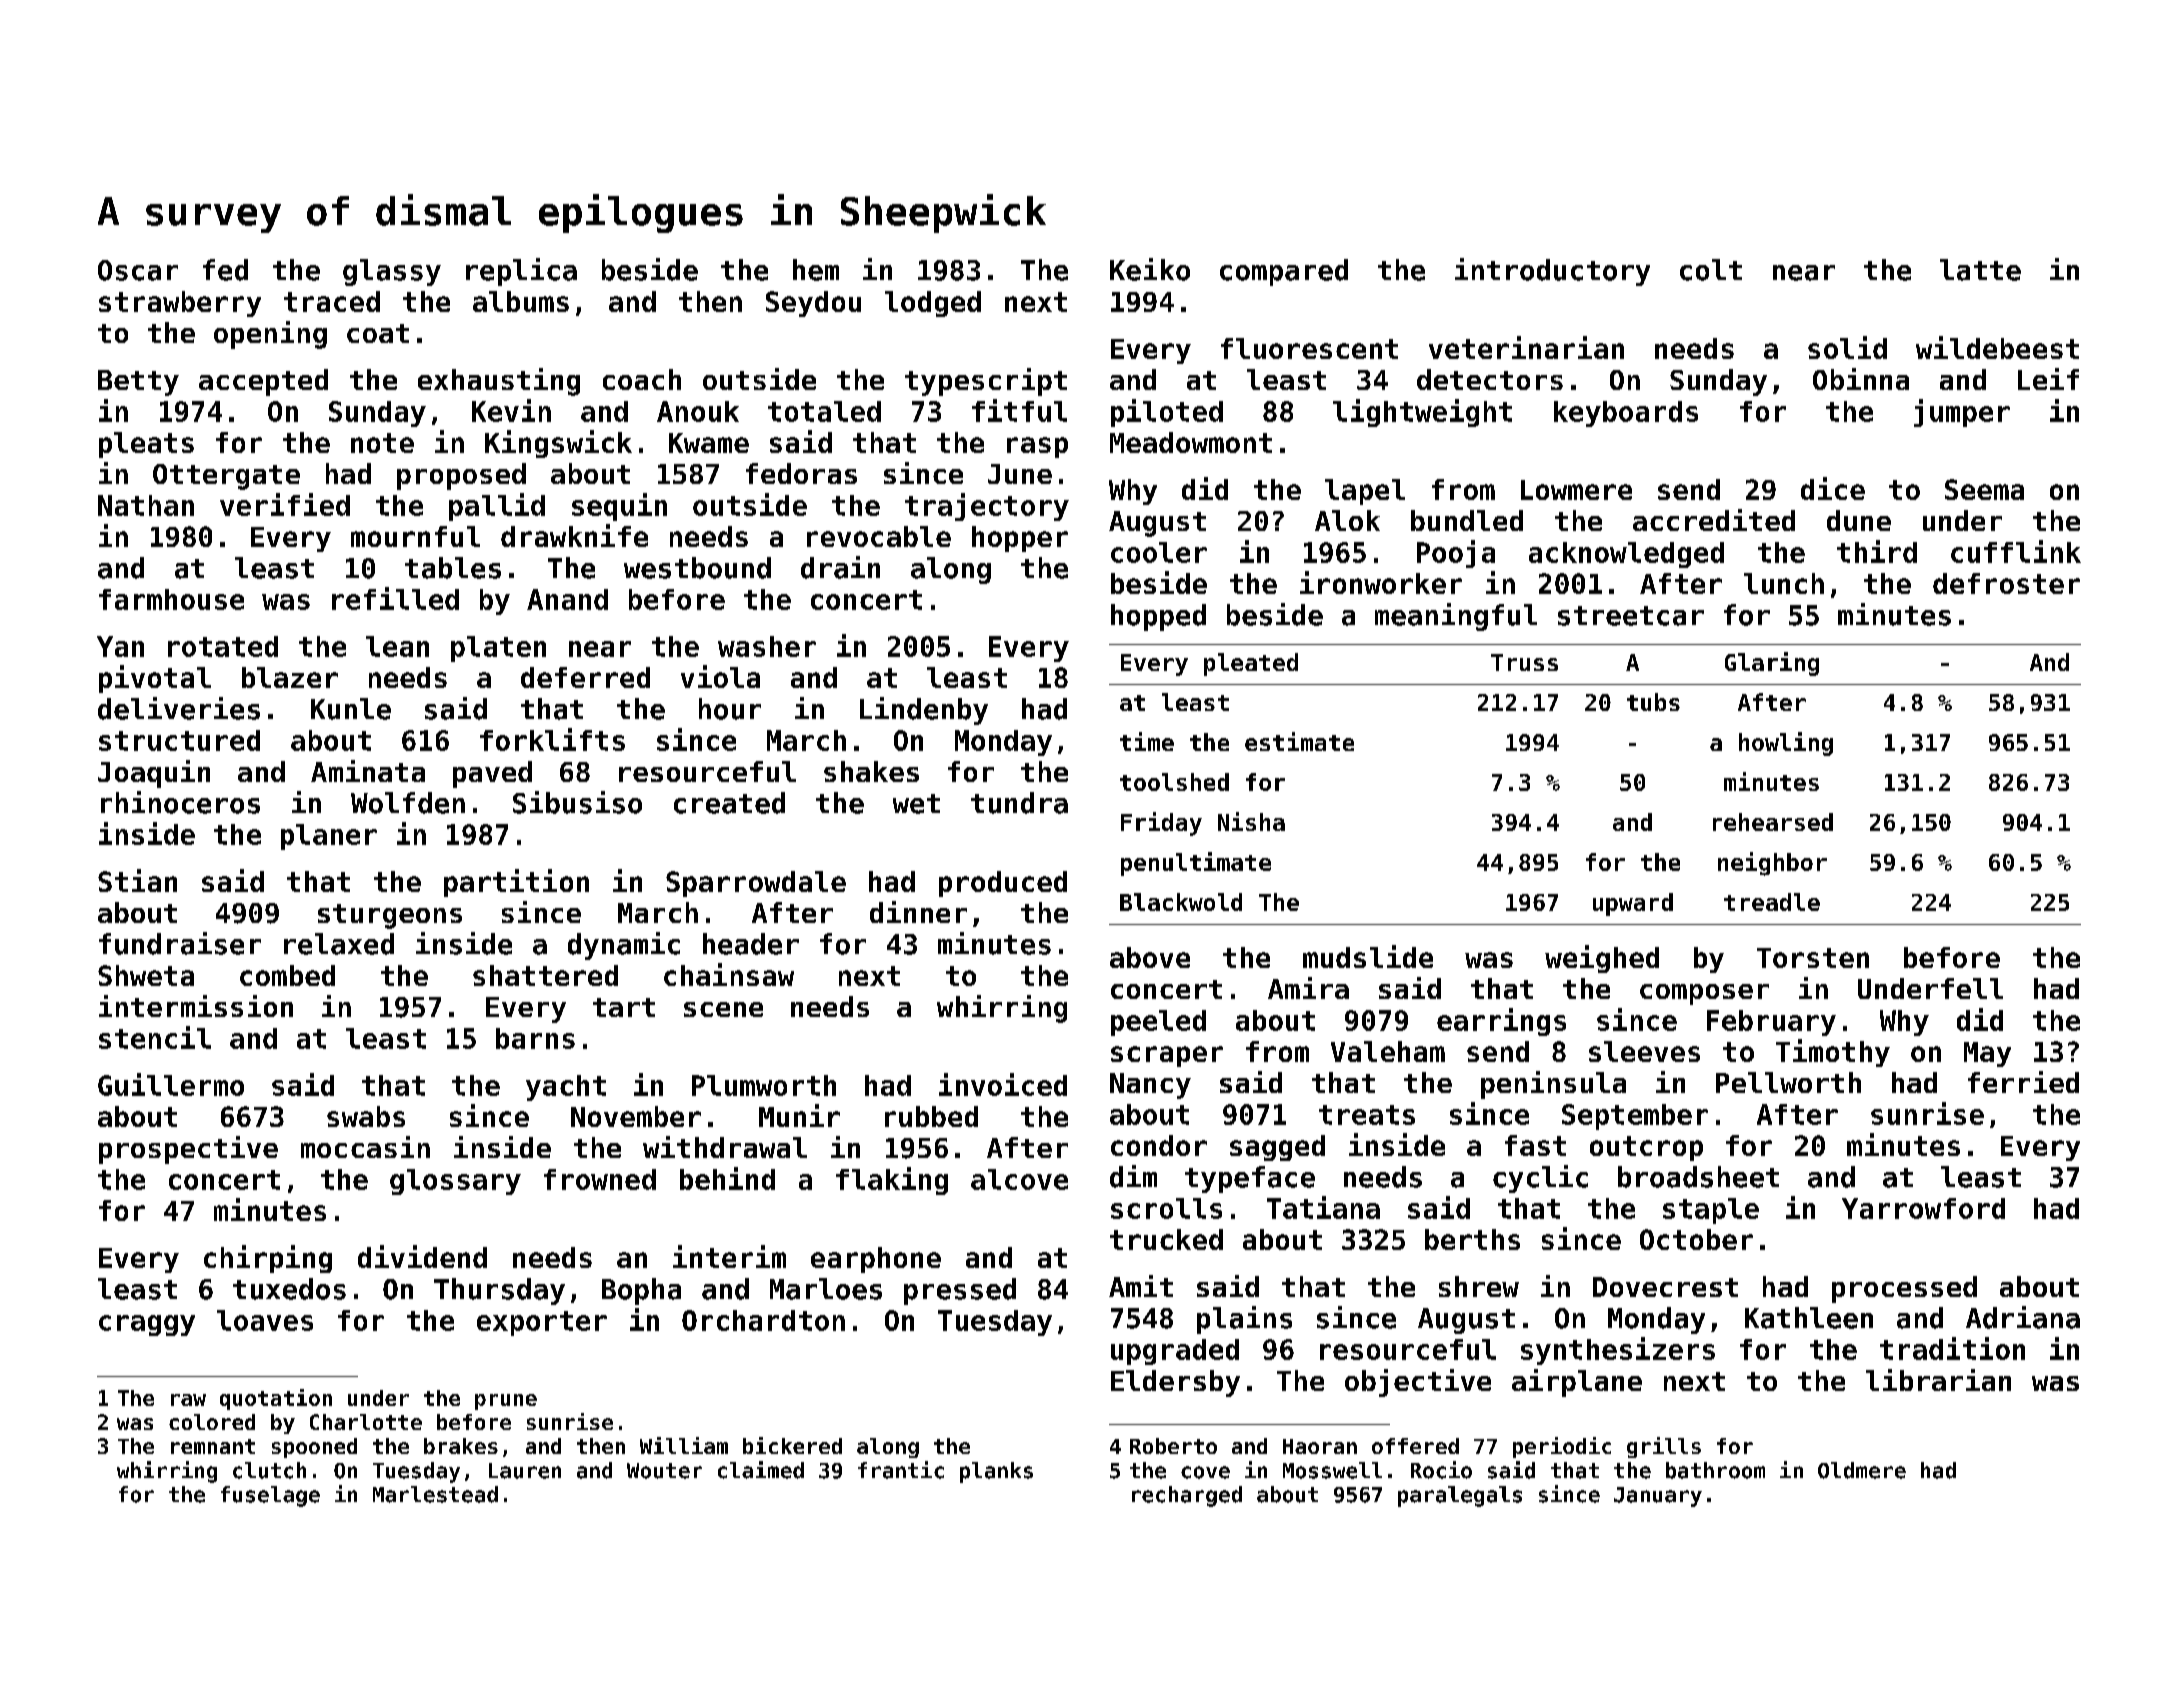 This screenshot has width=2178, height=1683. What do you see at coordinates (1460, 1496) in the screenshot?
I see `paralegals` at bounding box center [1460, 1496].
